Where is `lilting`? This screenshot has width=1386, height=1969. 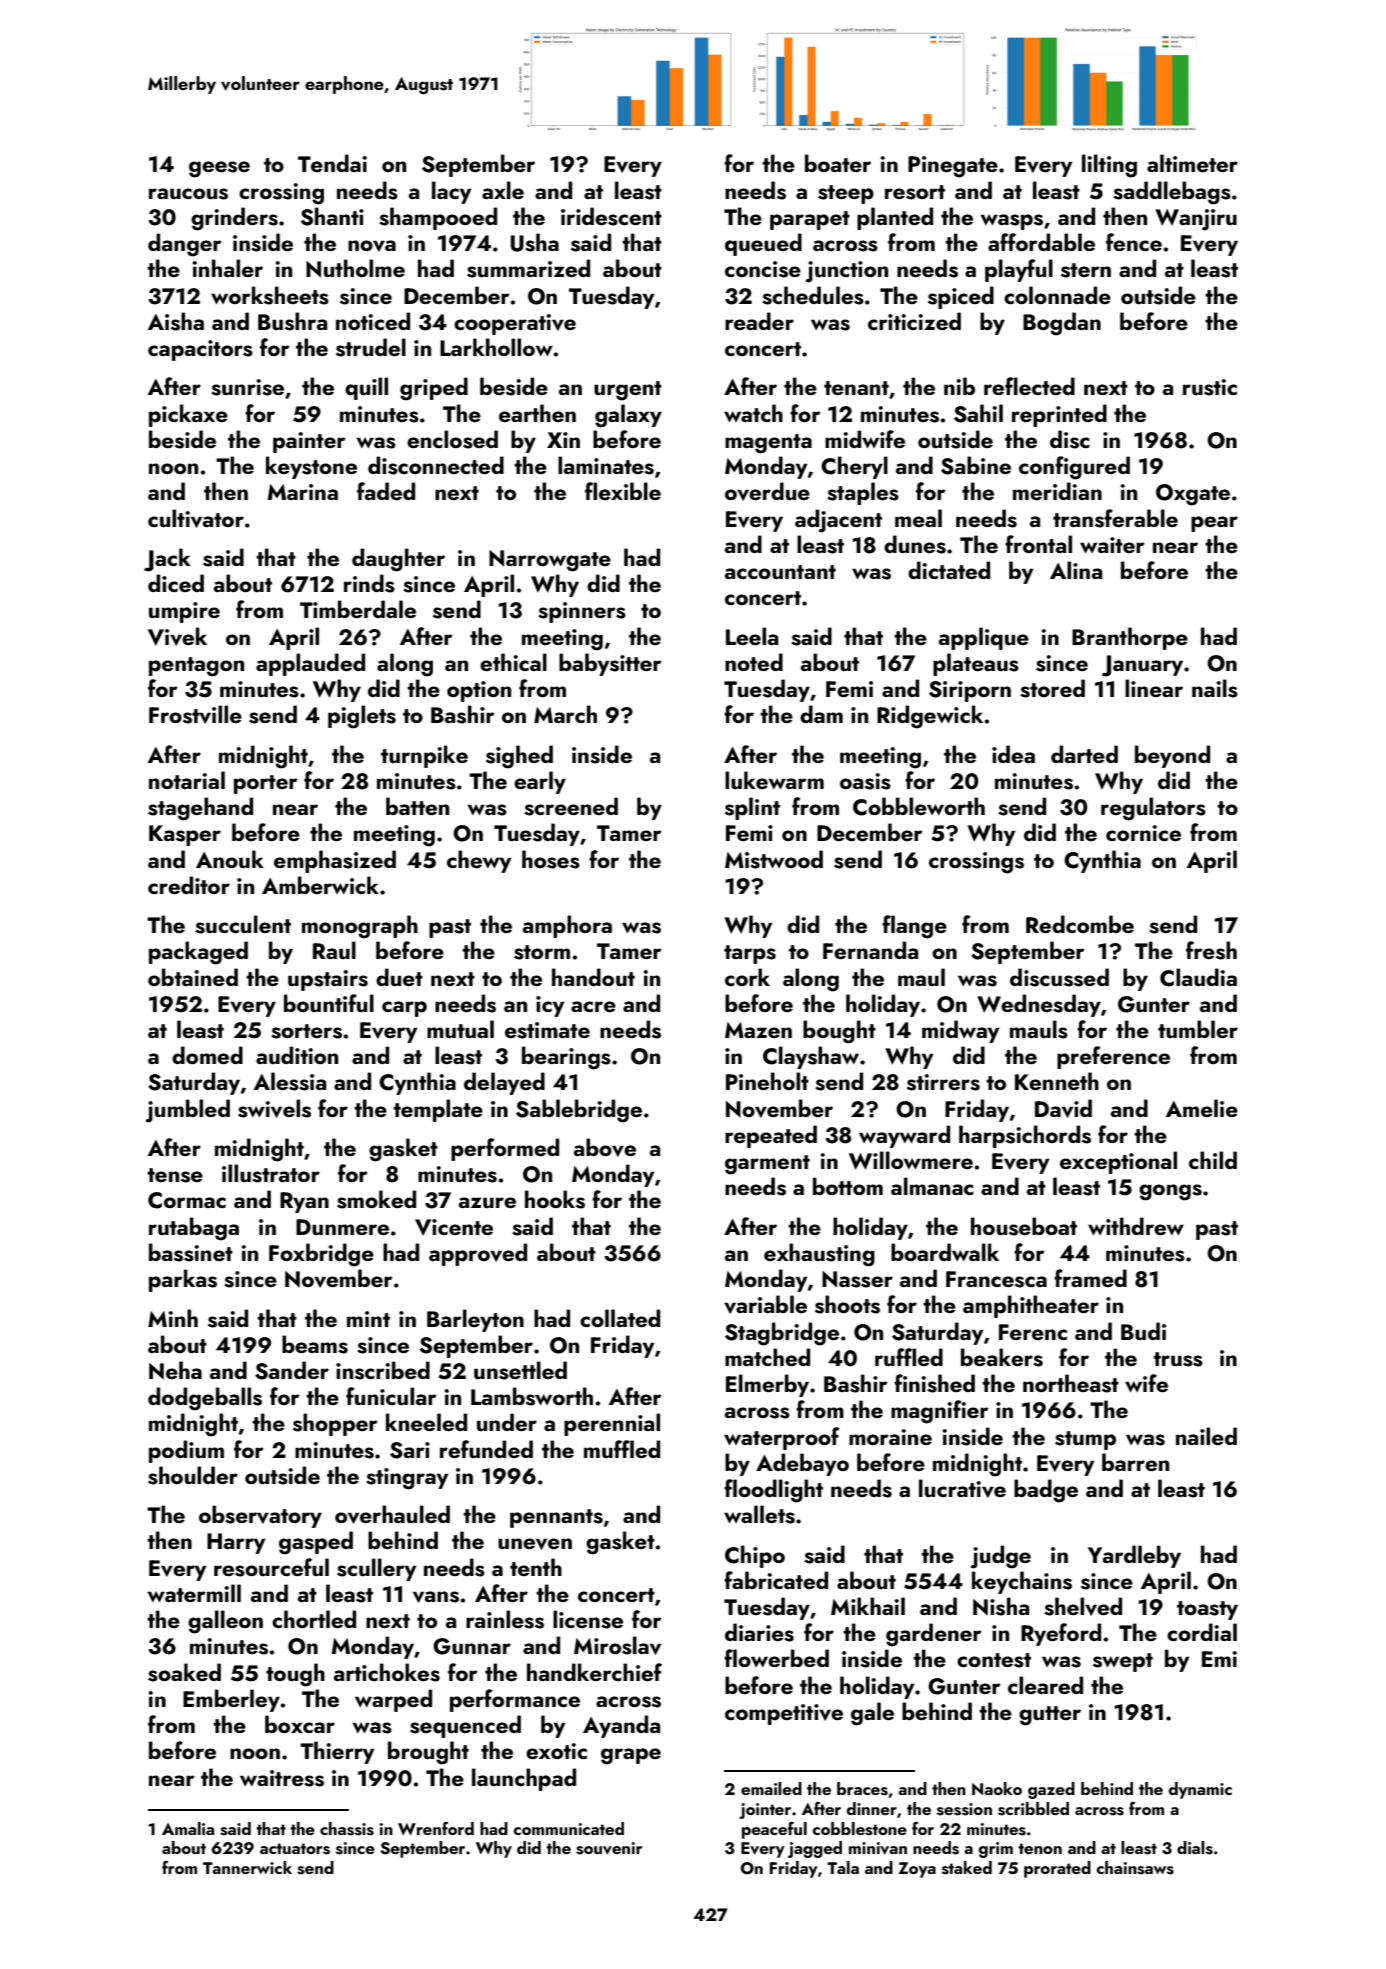 lilting is located at coordinates (1109, 166).
